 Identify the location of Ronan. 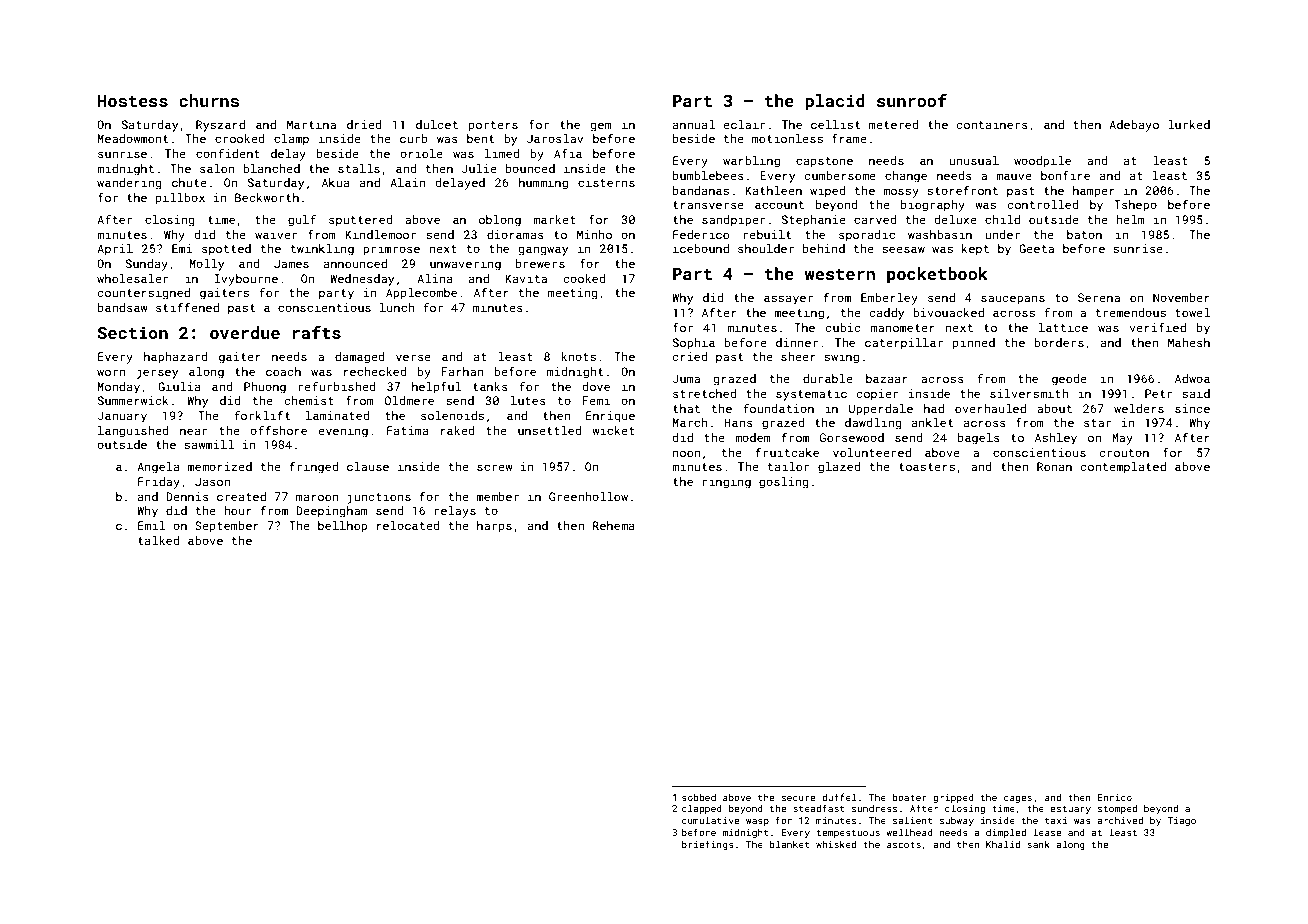
(1054, 466).
